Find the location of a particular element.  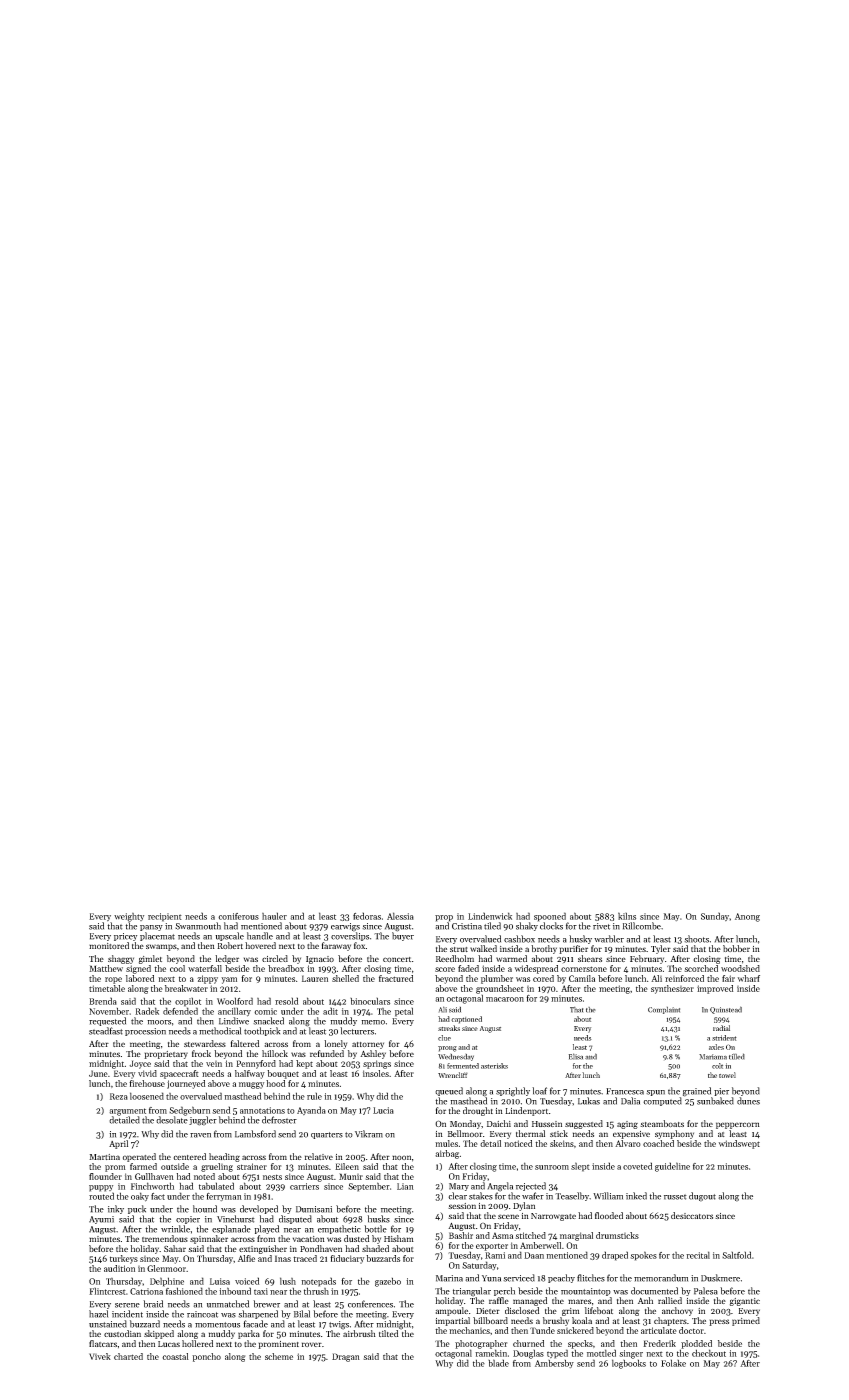

fedoras is located at coordinates (367, 916).
